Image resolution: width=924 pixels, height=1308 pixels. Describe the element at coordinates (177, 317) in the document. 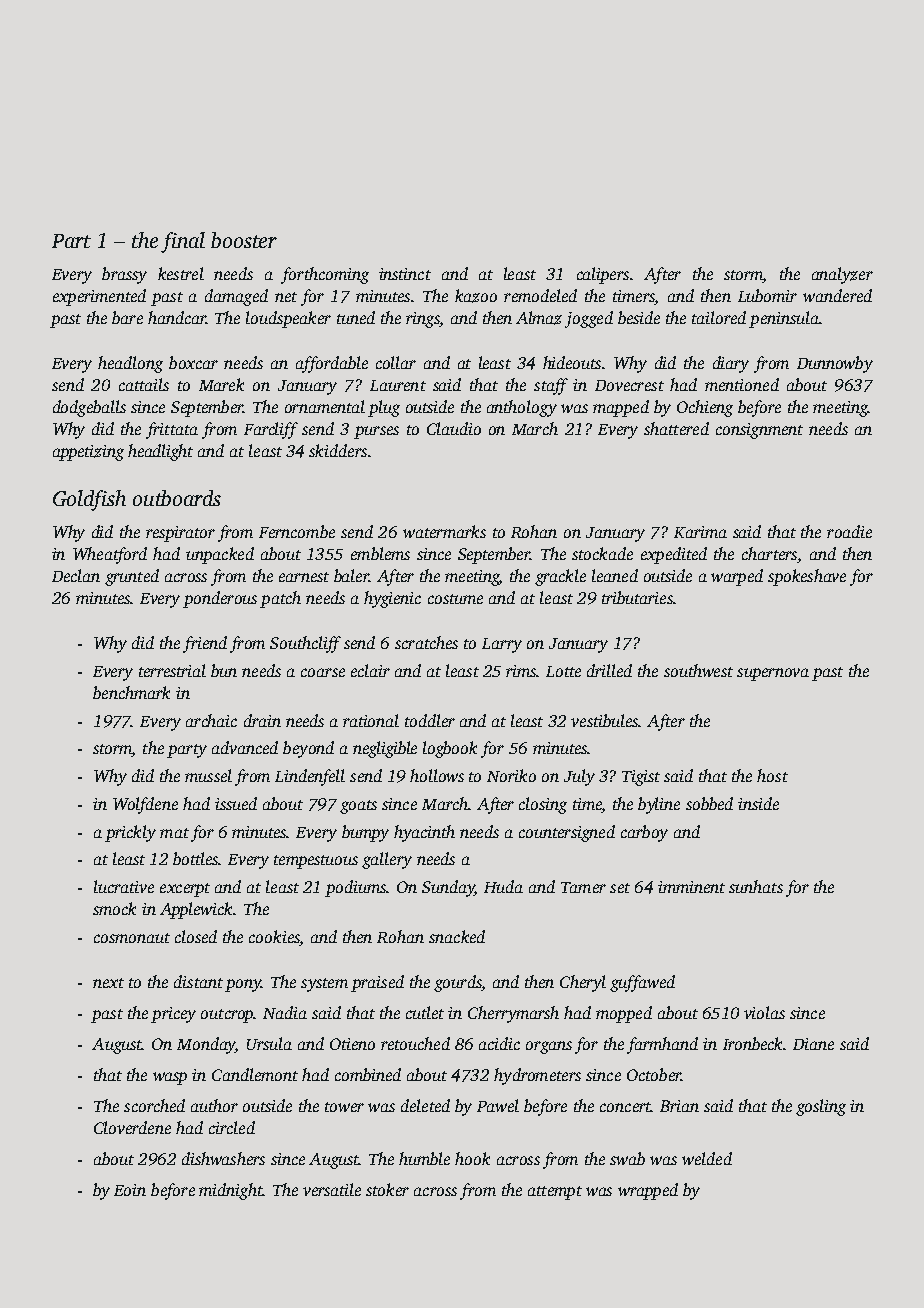

I see `handcar` at that location.
